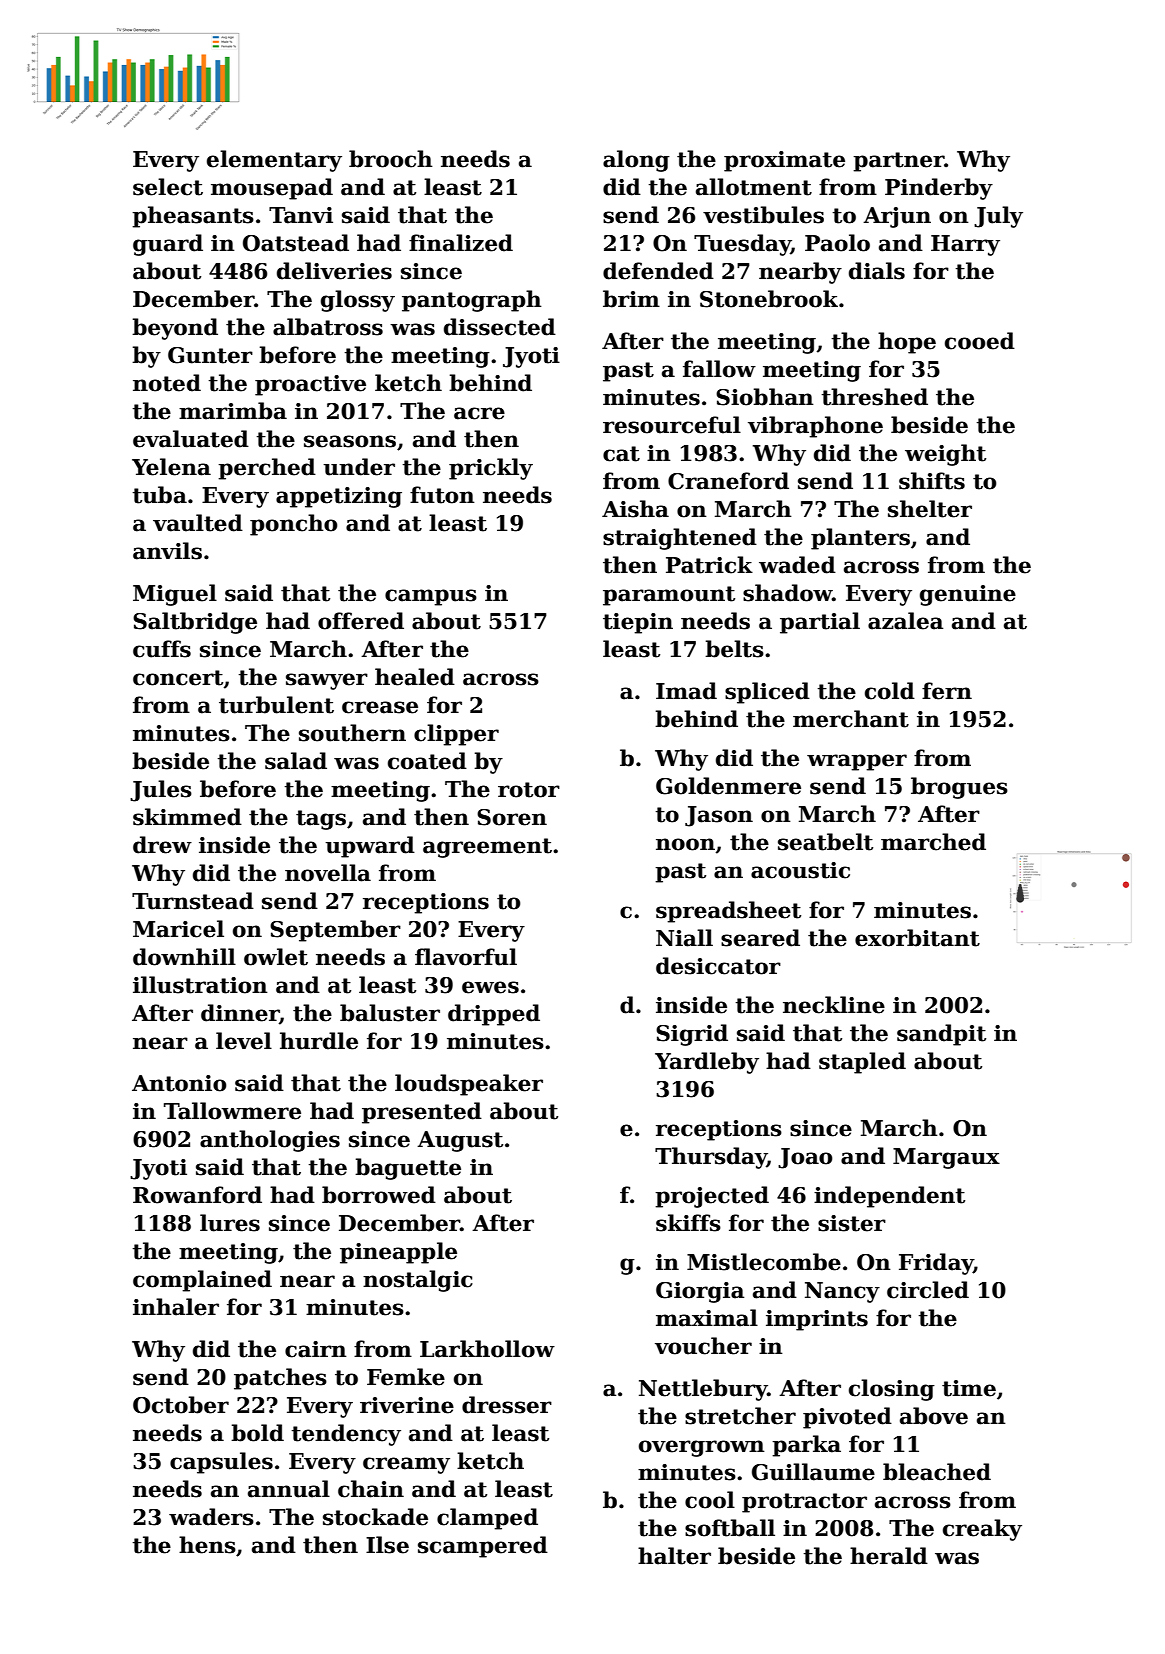 Image resolution: width=1165 pixels, height=1654 pixels. What do you see at coordinates (328, 327) in the screenshot?
I see `albatross` at bounding box center [328, 327].
